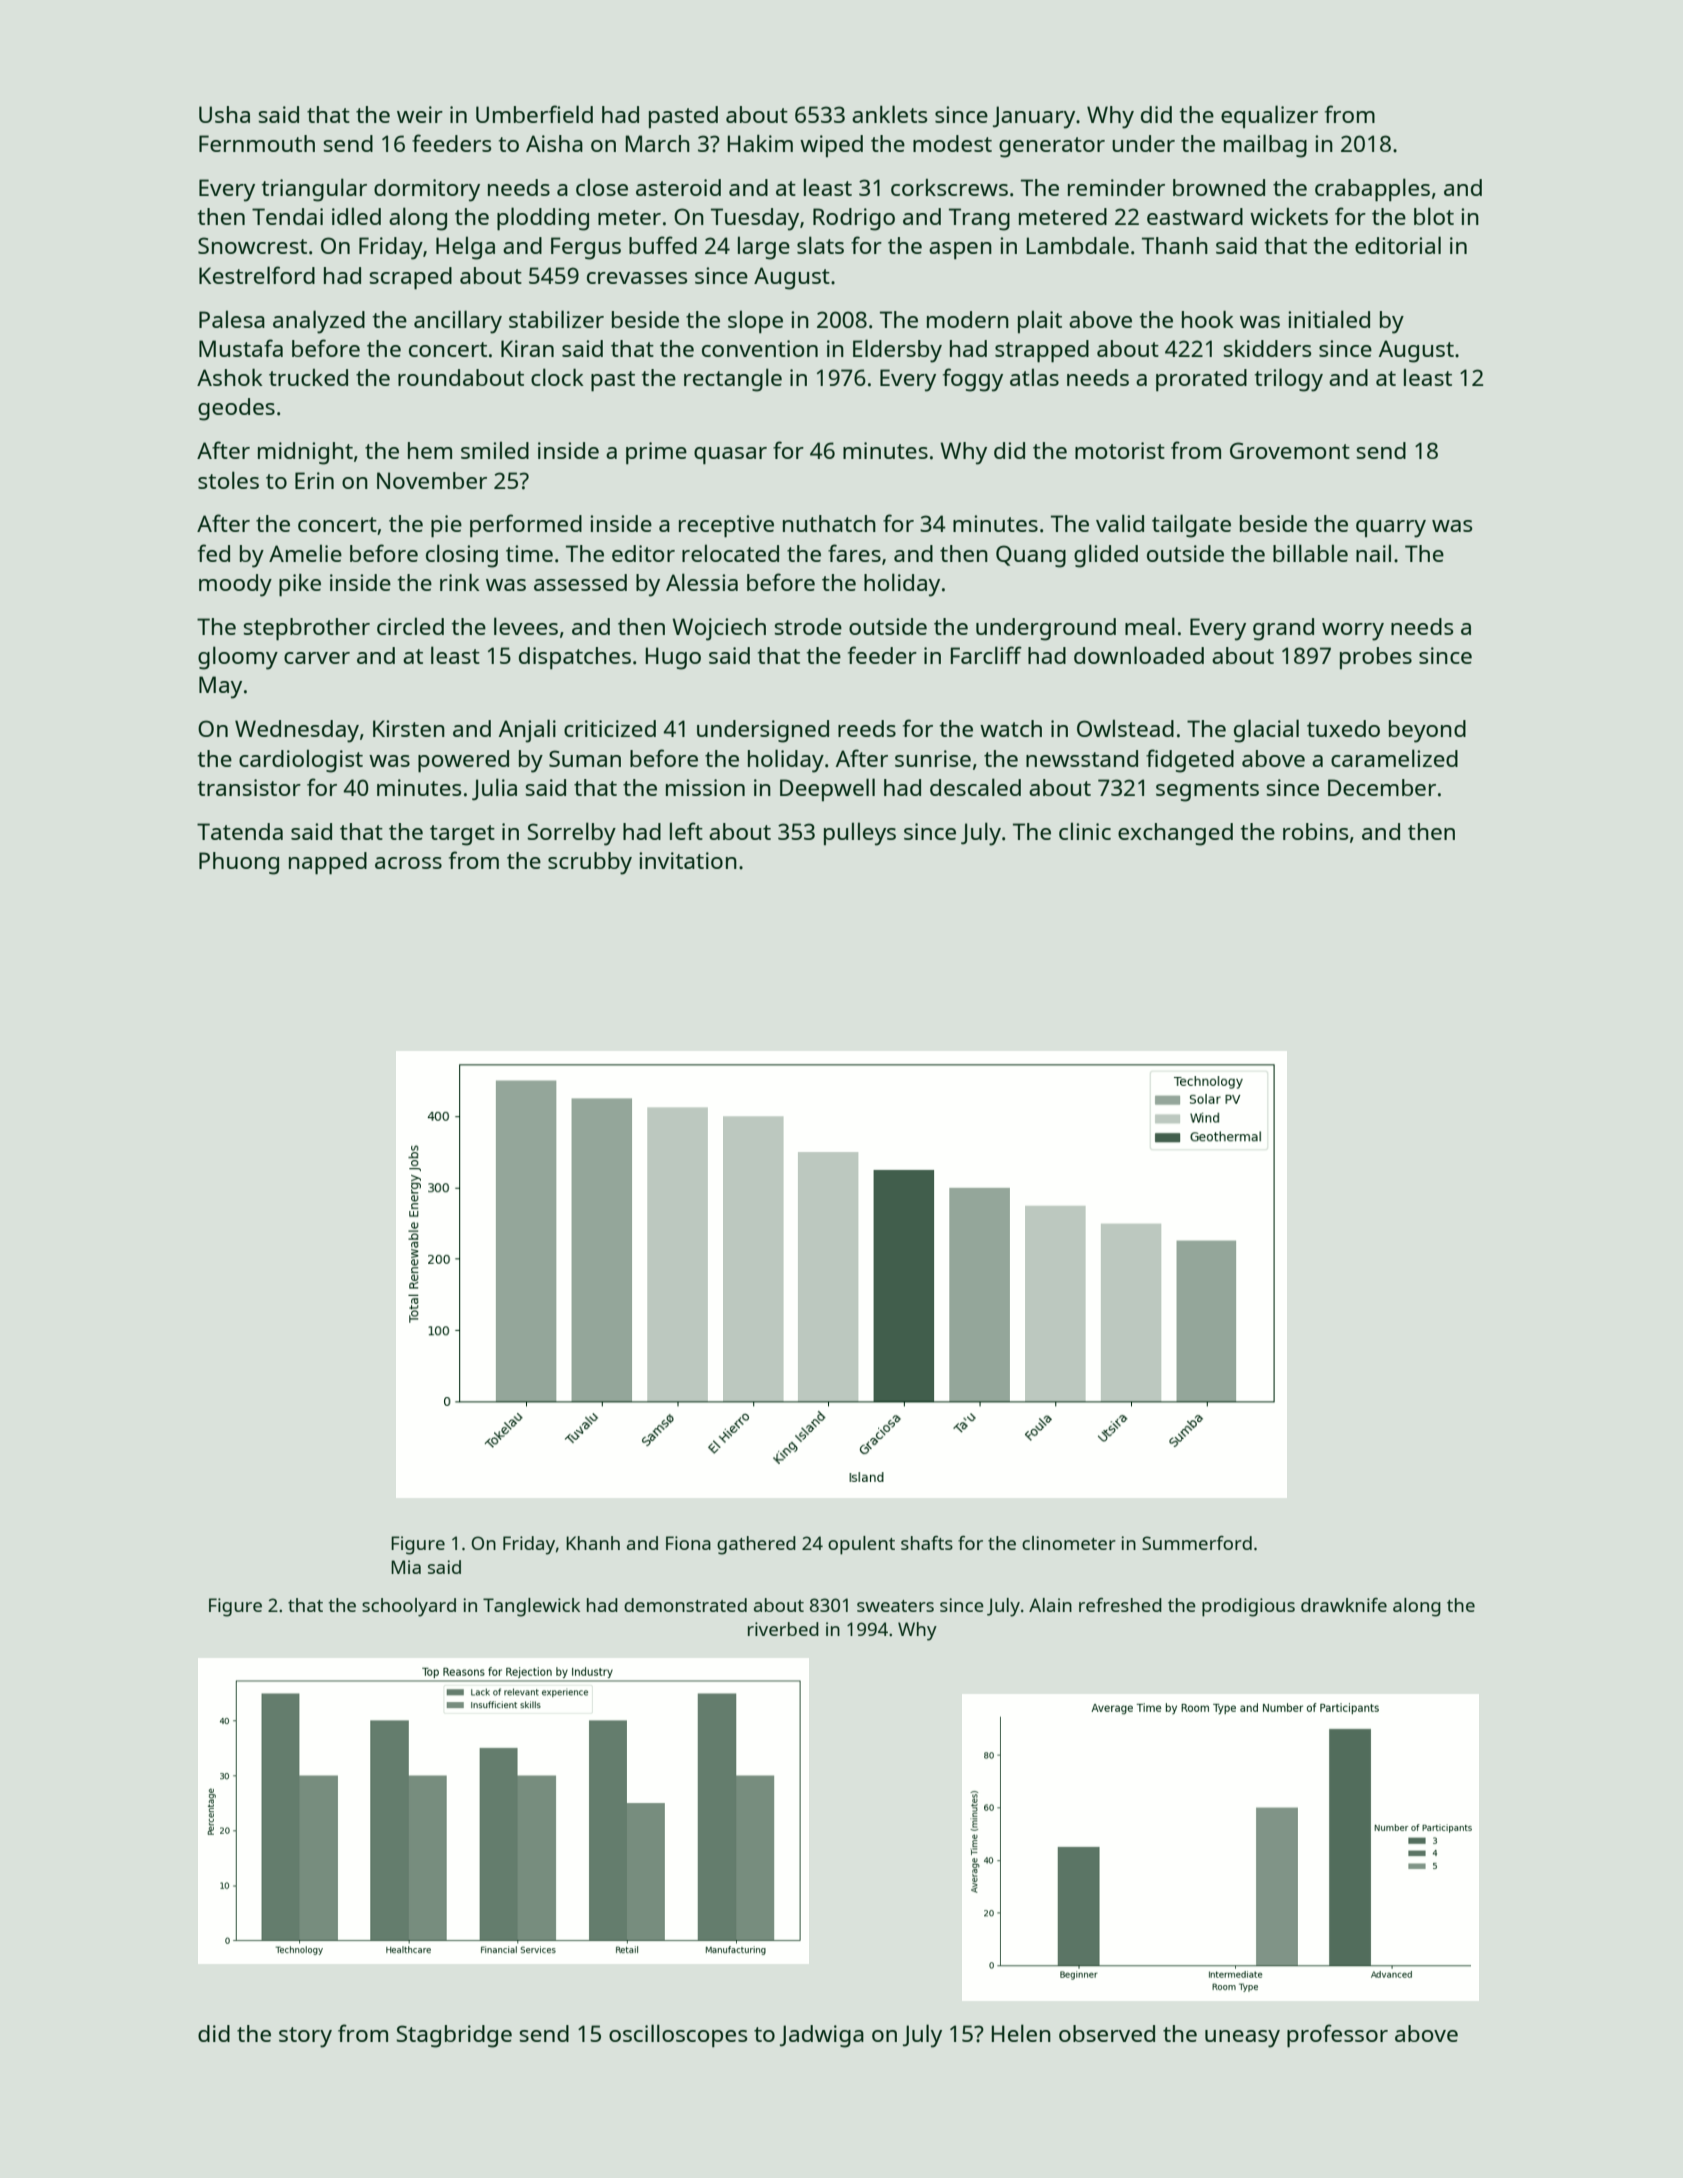 The height and width of the screenshot is (2178, 1683). What do you see at coordinates (328, 863) in the screenshot?
I see `napped` at bounding box center [328, 863].
